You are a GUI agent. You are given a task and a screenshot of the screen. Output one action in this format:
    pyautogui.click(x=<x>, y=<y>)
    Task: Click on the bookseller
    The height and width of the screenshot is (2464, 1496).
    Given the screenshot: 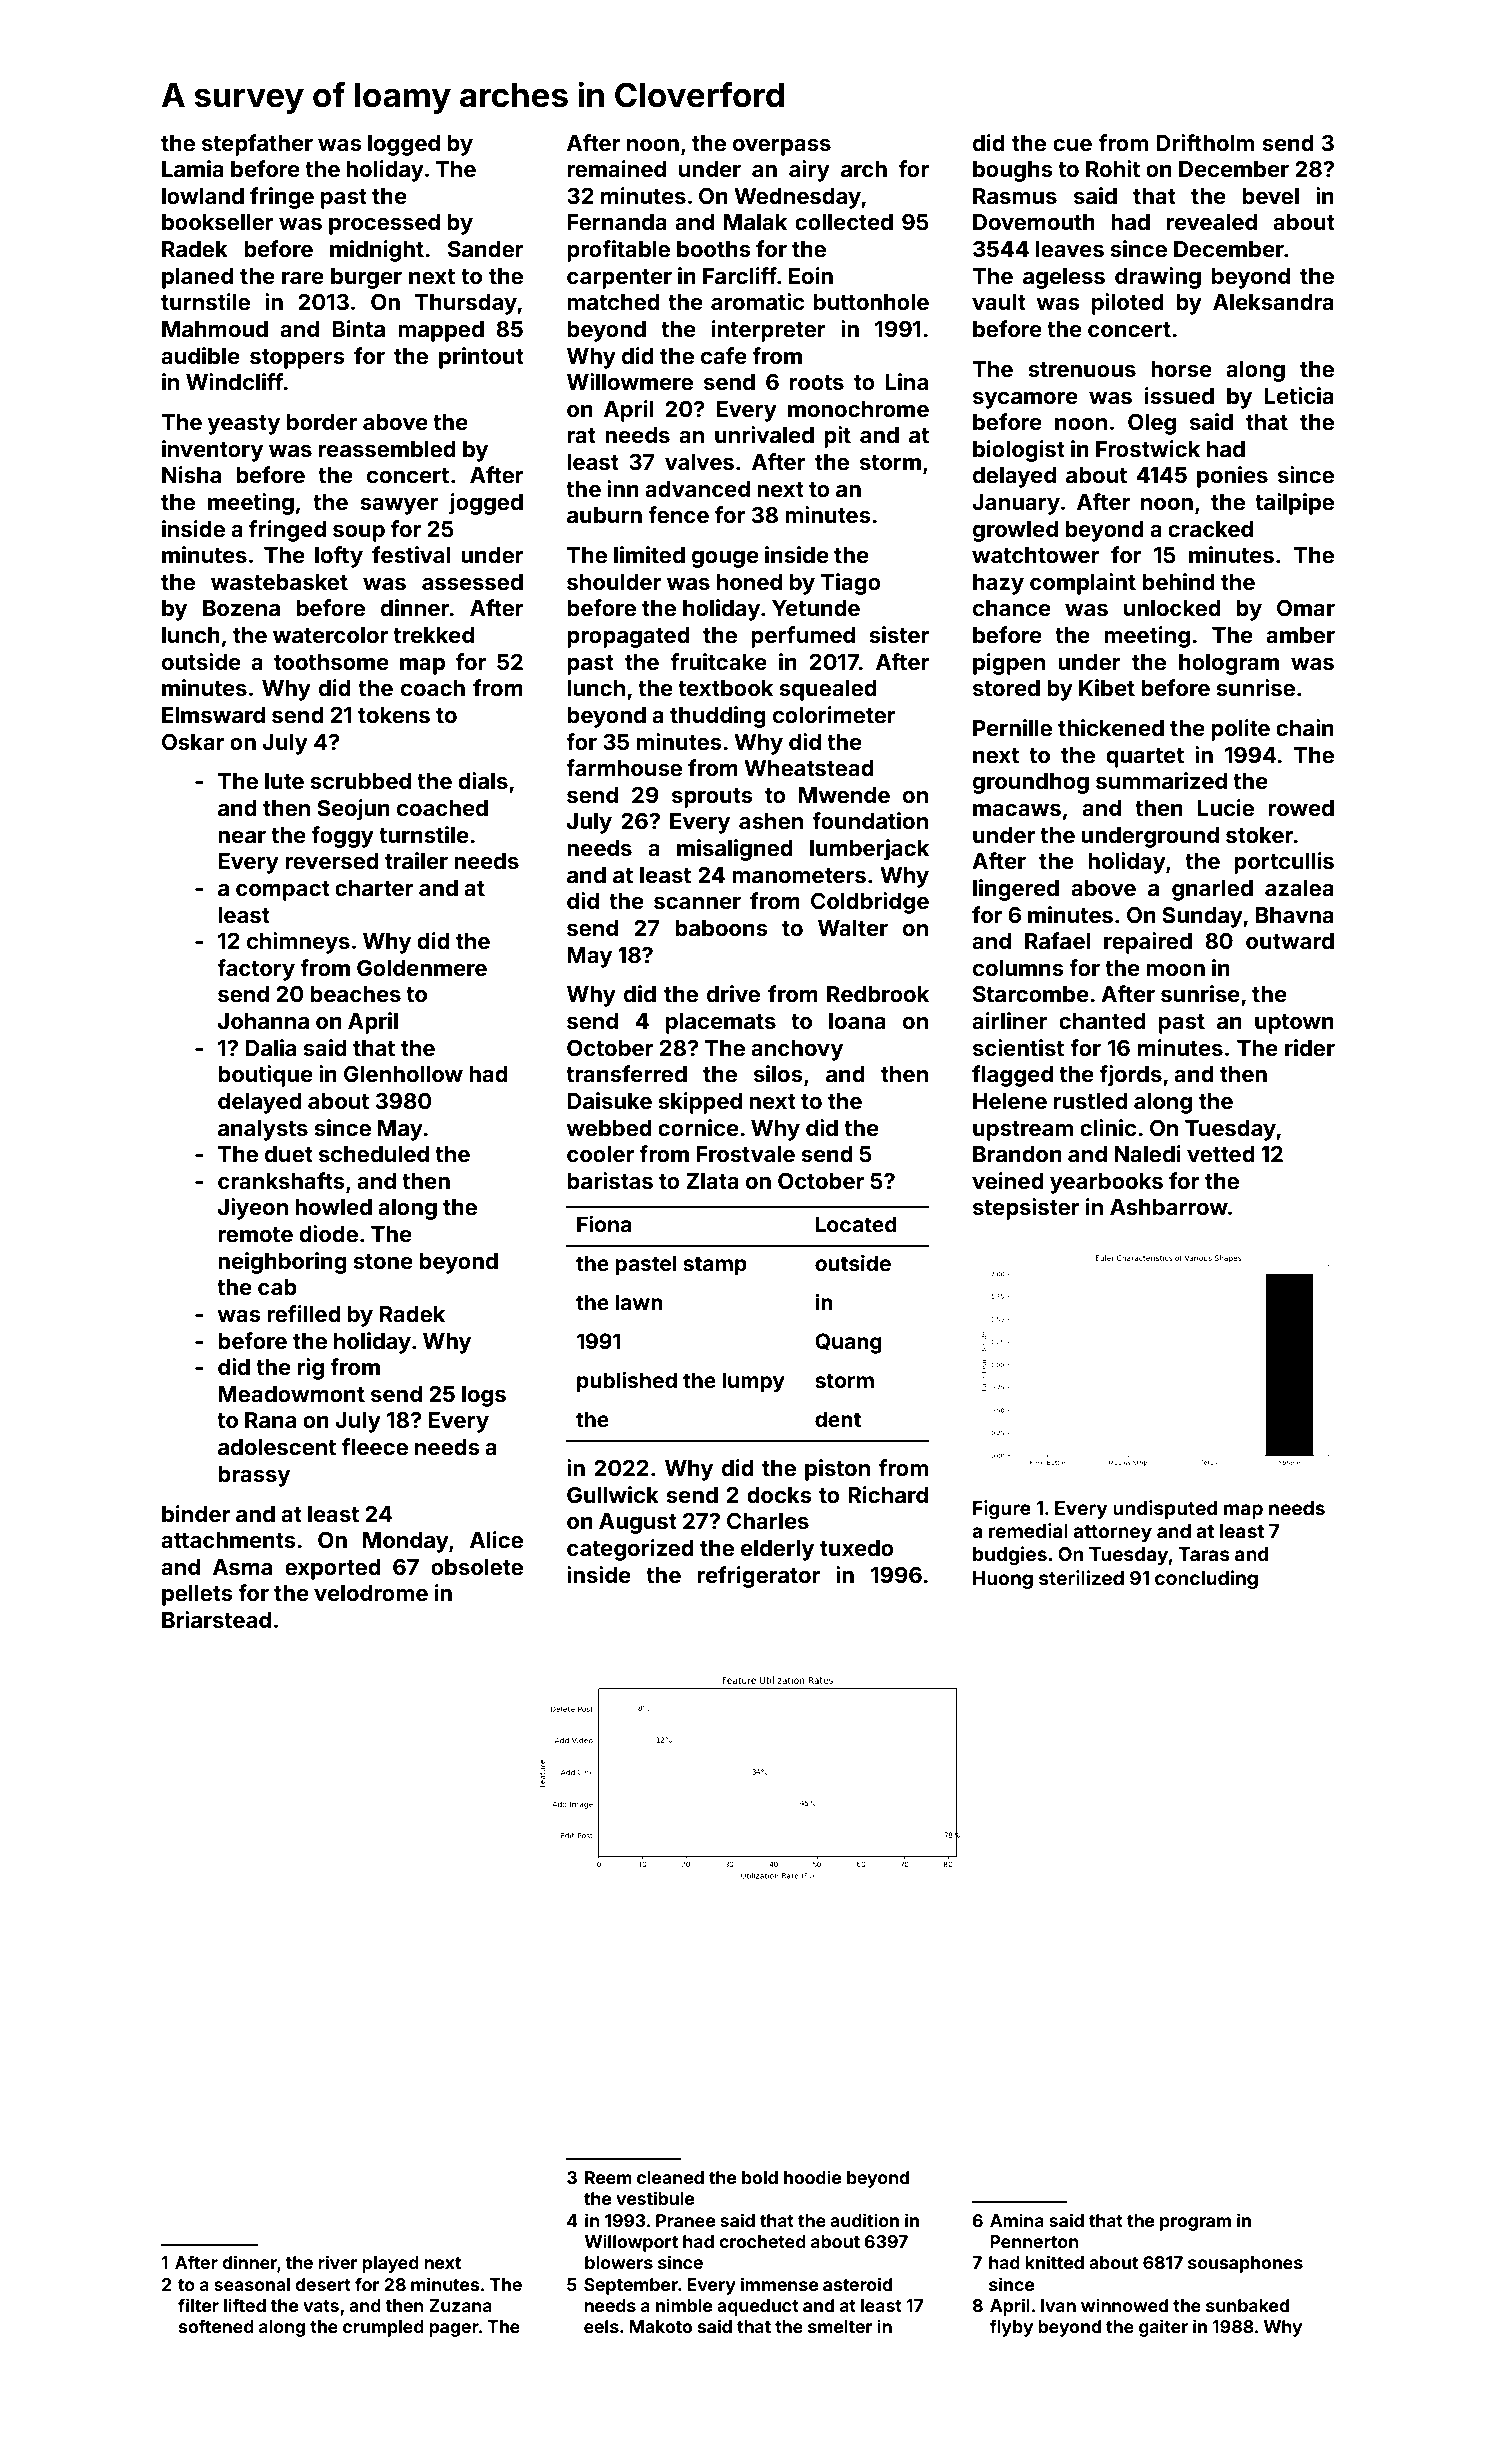 What is the action you would take?
    pyautogui.click(x=218, y=222)
